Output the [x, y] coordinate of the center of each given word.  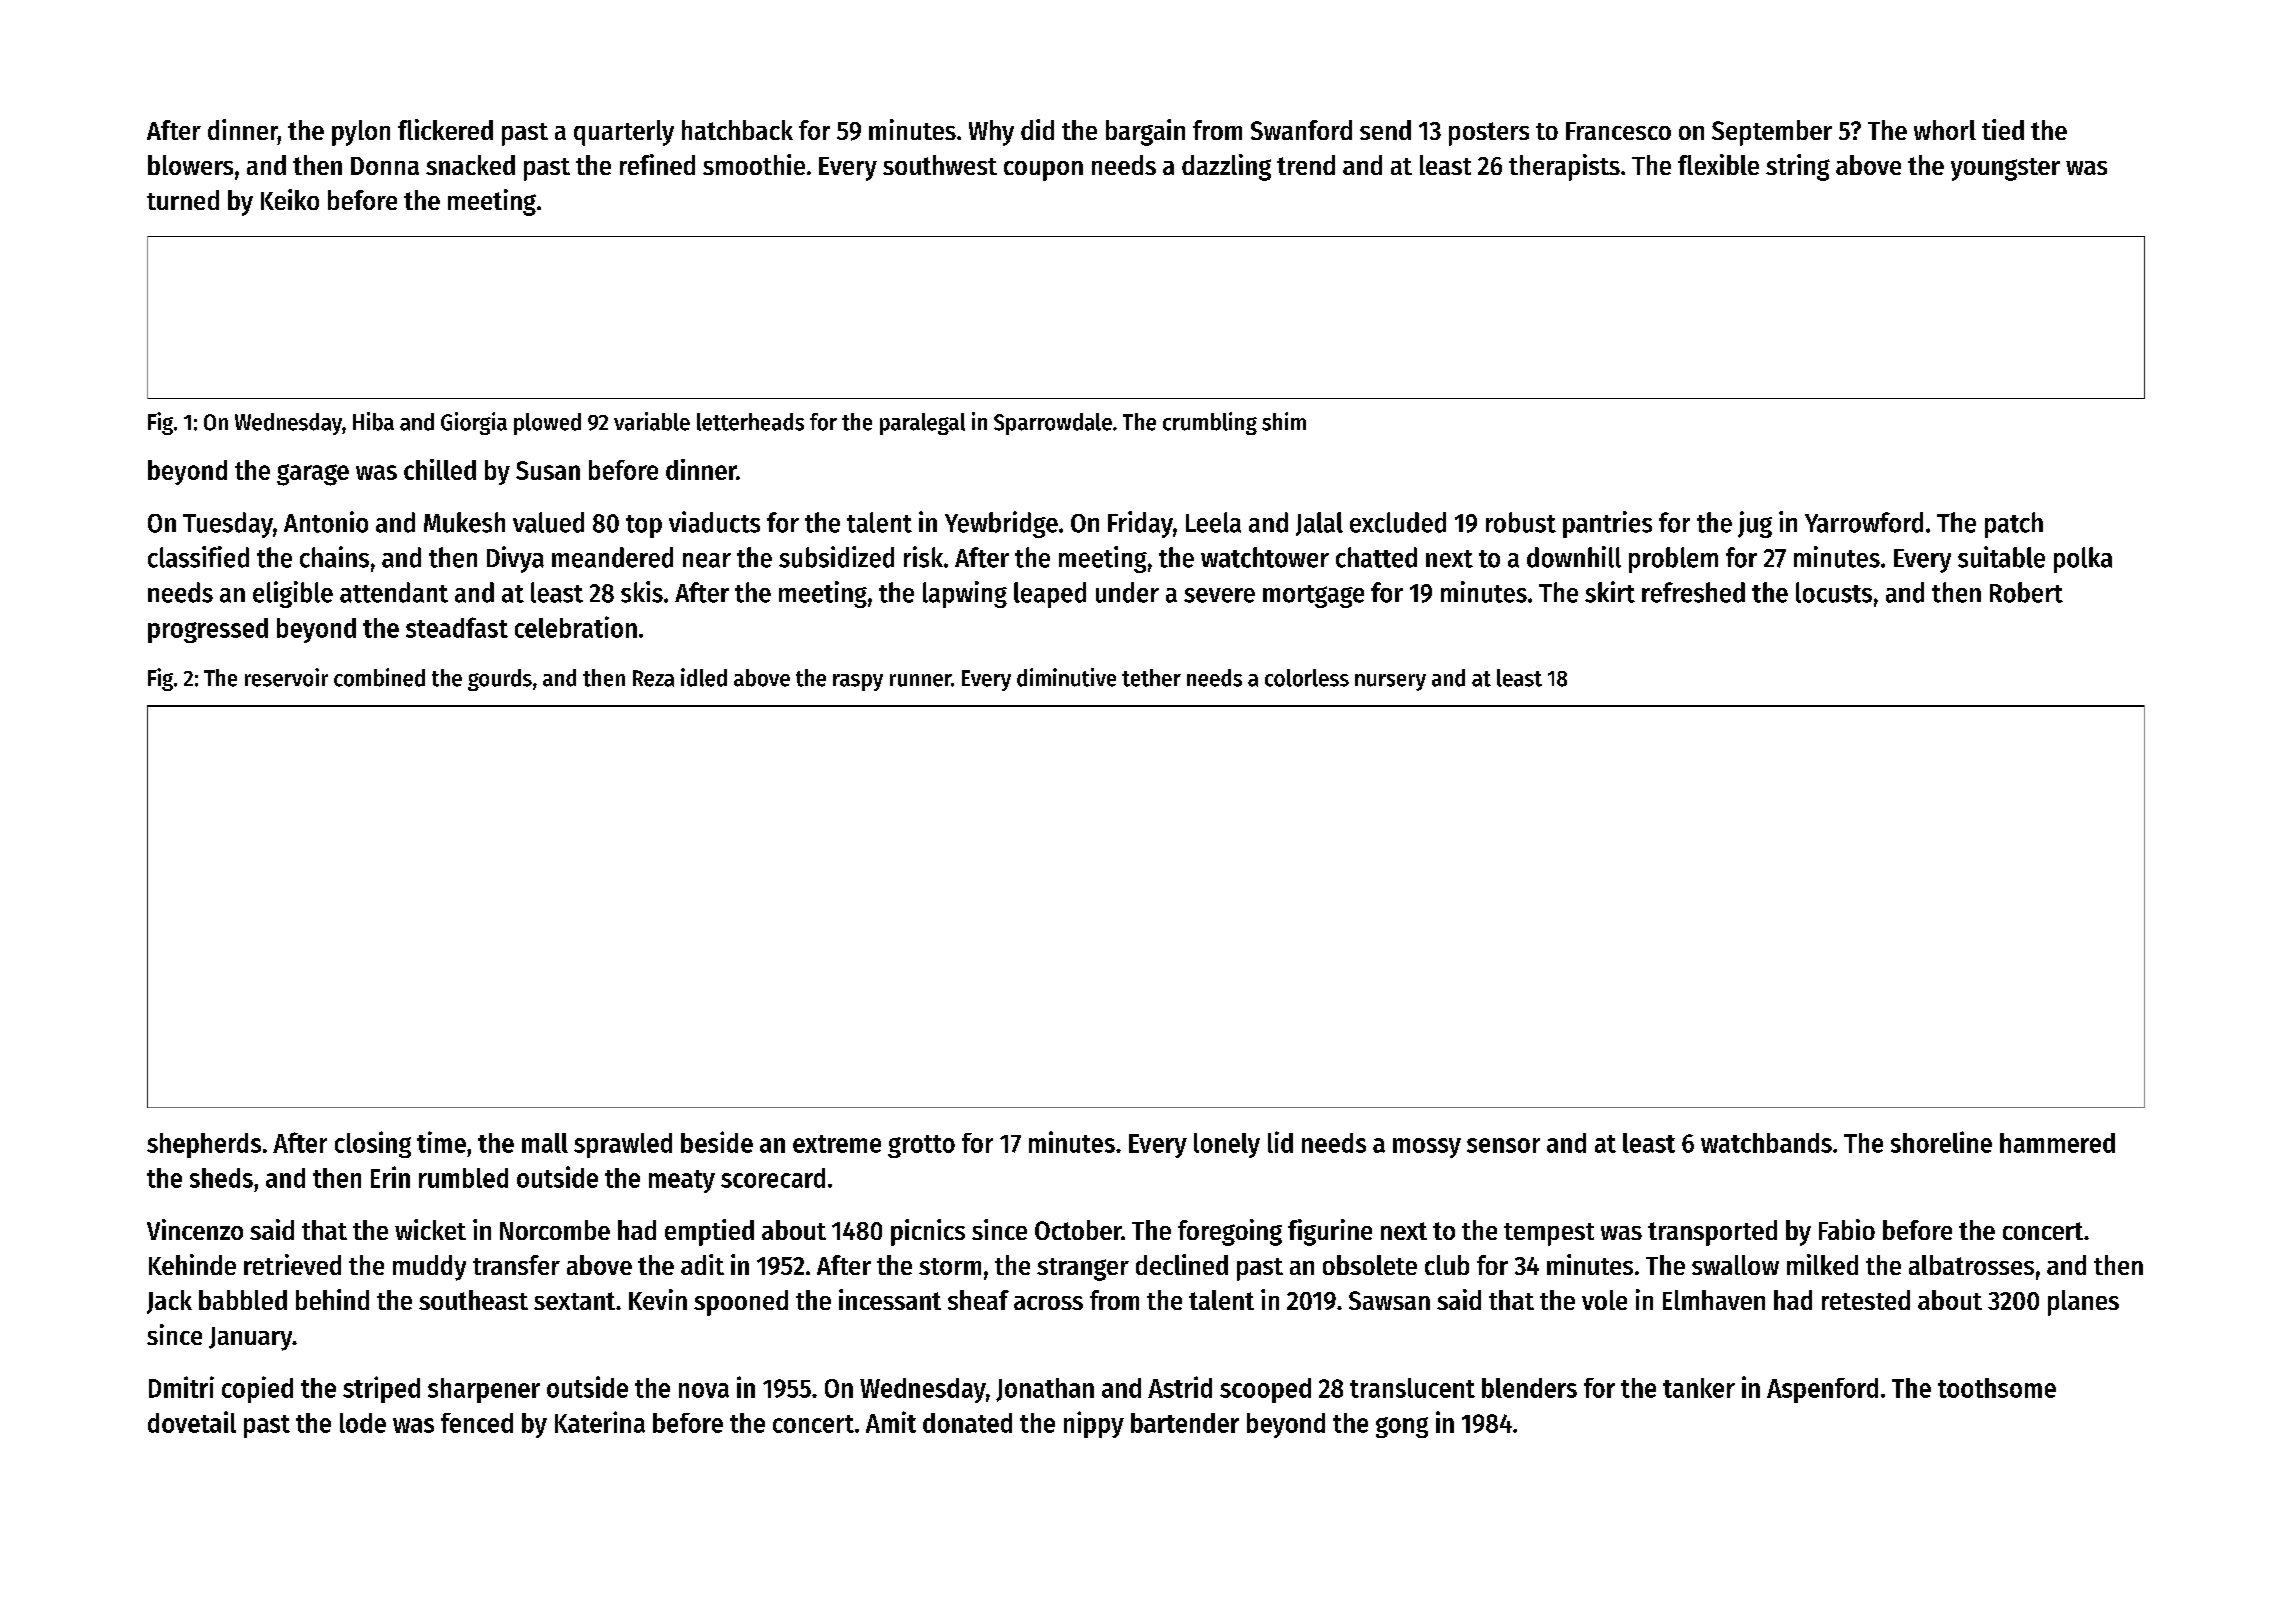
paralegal [922, 424]
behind [332, 1299]
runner [920, 680]
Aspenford [1822, 1390]
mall [545, 1143]
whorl [1945, 130]
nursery [1390, 682]
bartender [1185, 1423]
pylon [361, 133]
